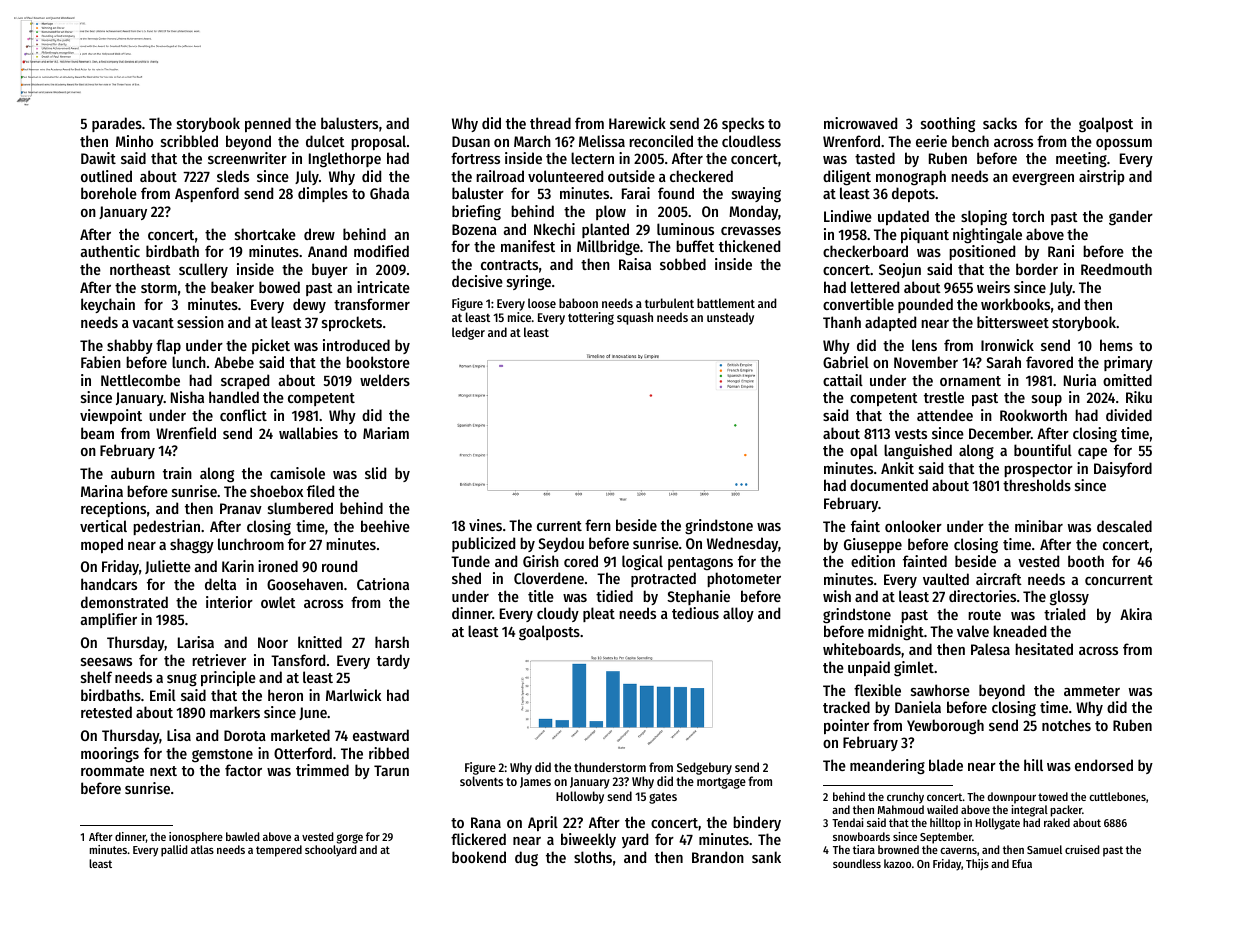 Image resolution: width=1233 pixels, height=952 pixels. What do you see at coordinates (637, 123) in the page?
I see `Harewick` at bounding box center [637, 123].
